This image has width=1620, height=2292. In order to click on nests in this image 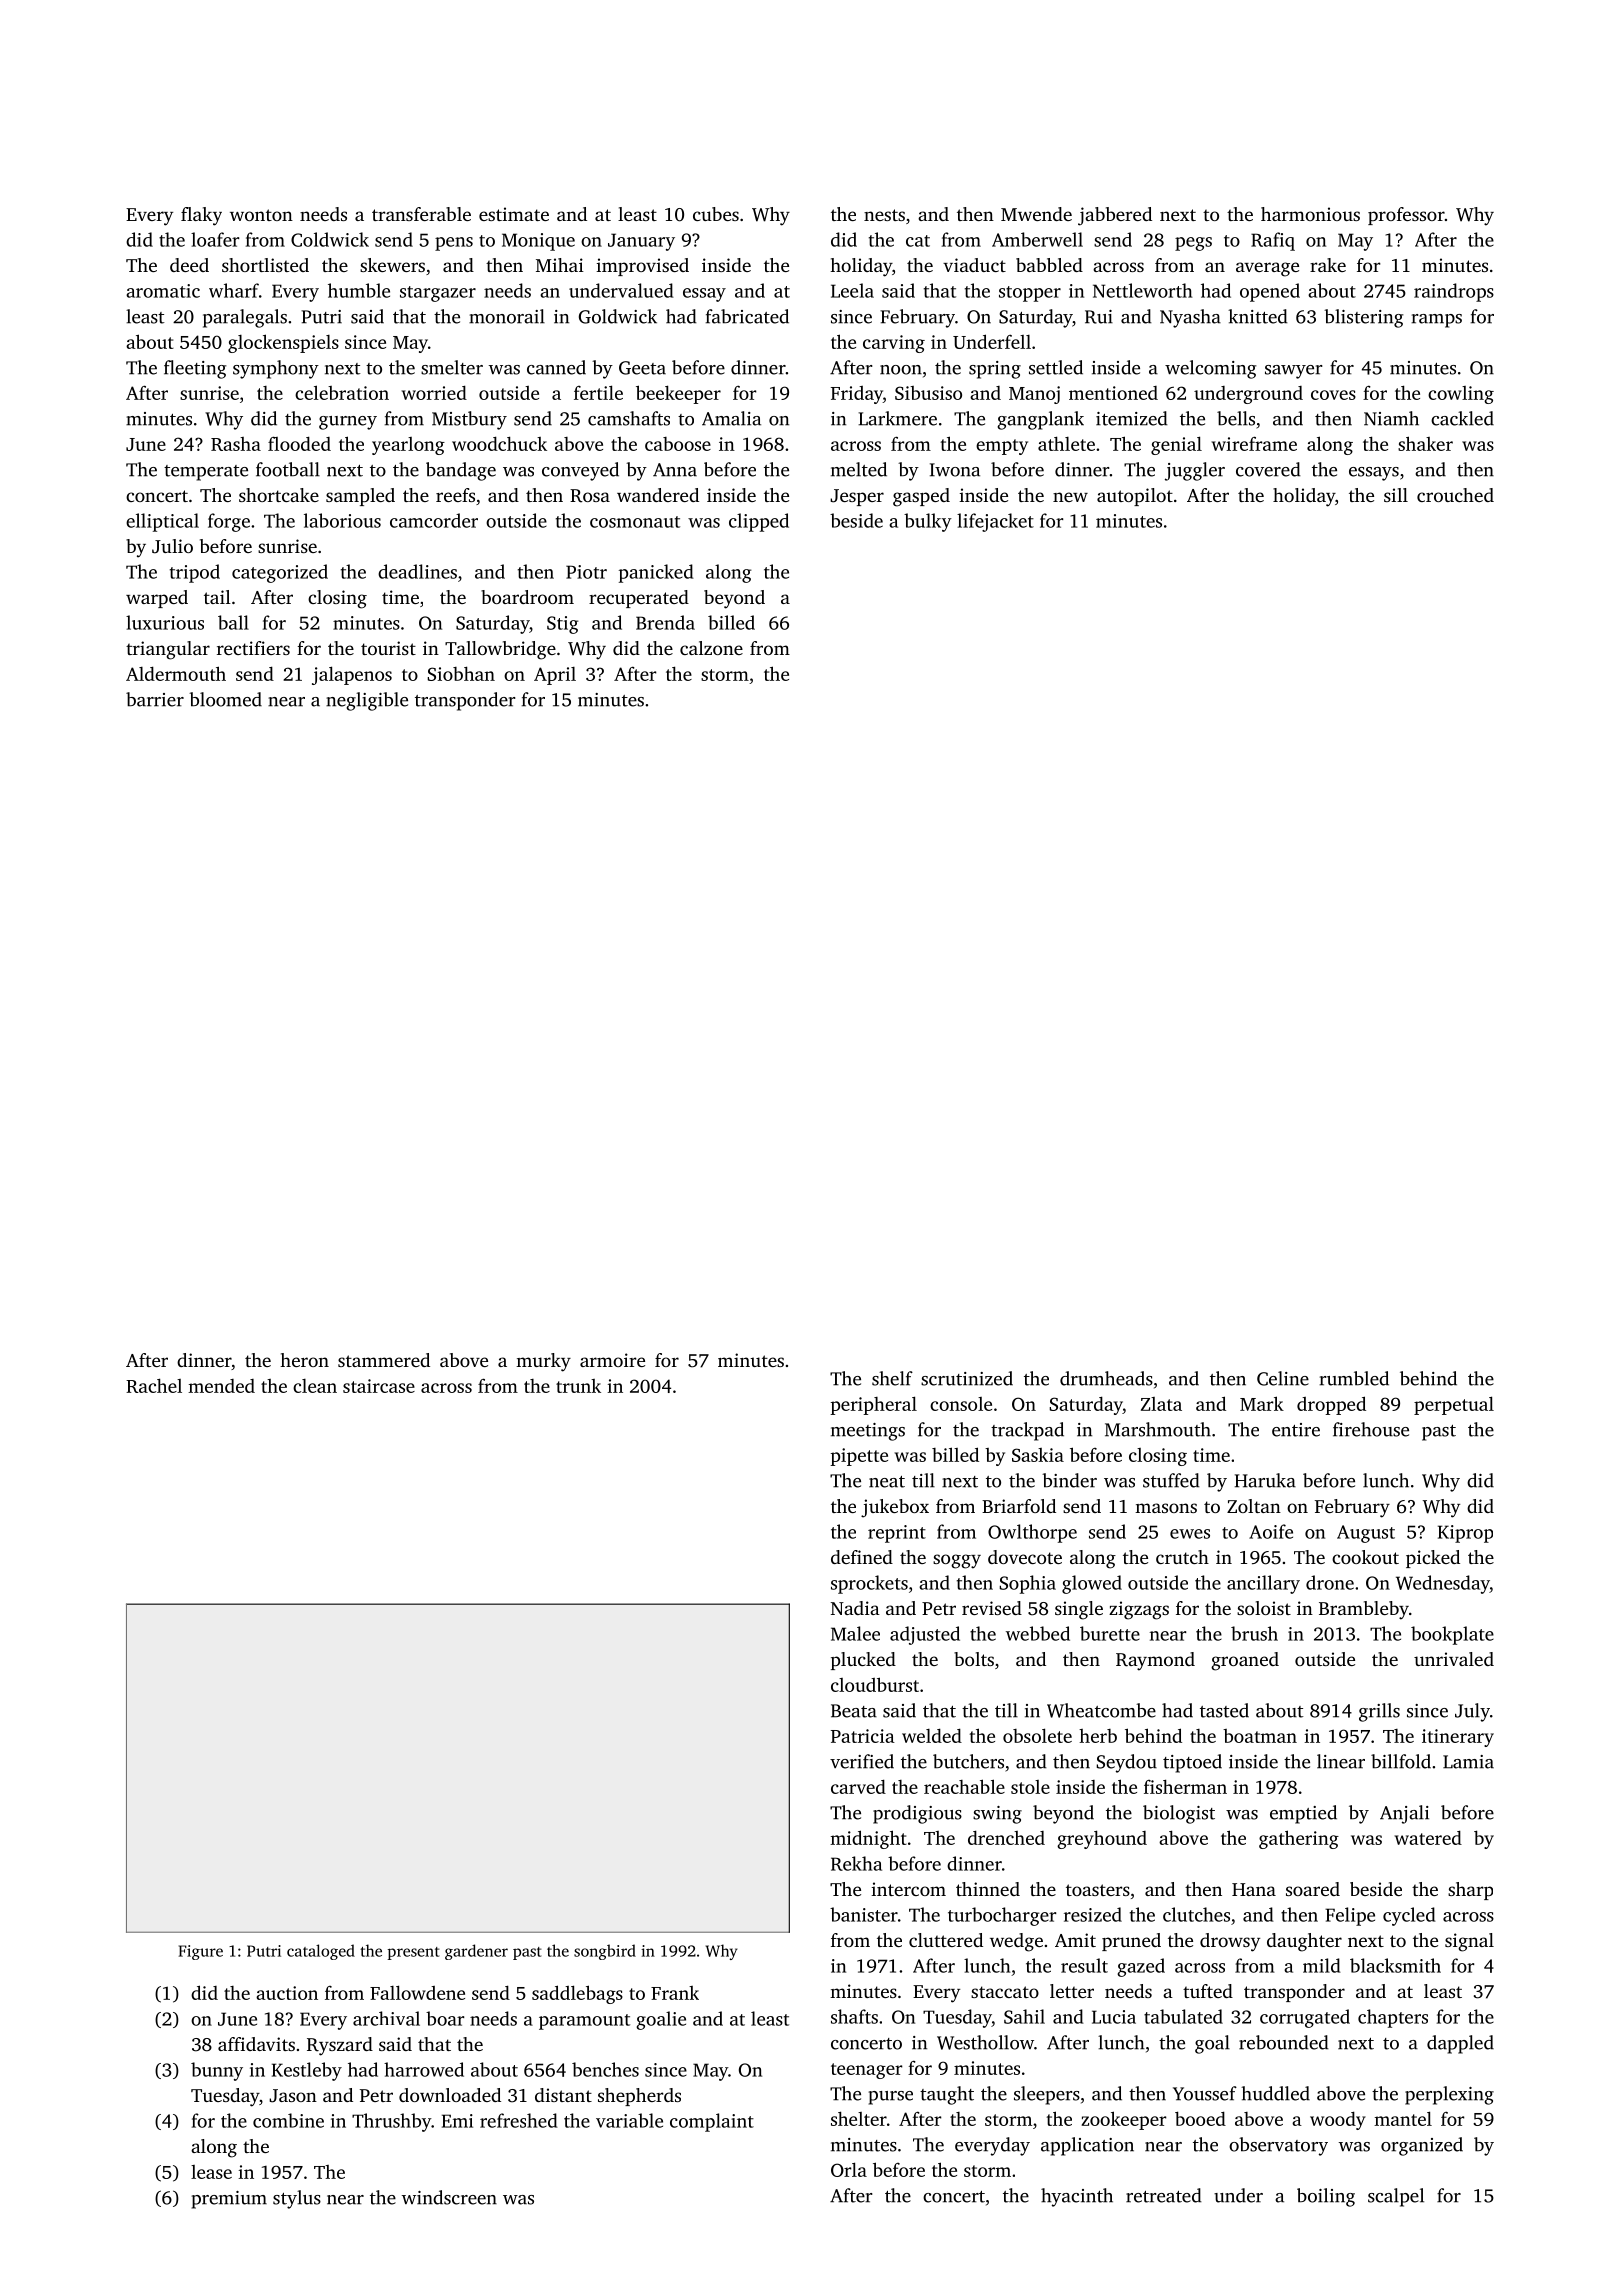, I will do `click(884, 215)`.
